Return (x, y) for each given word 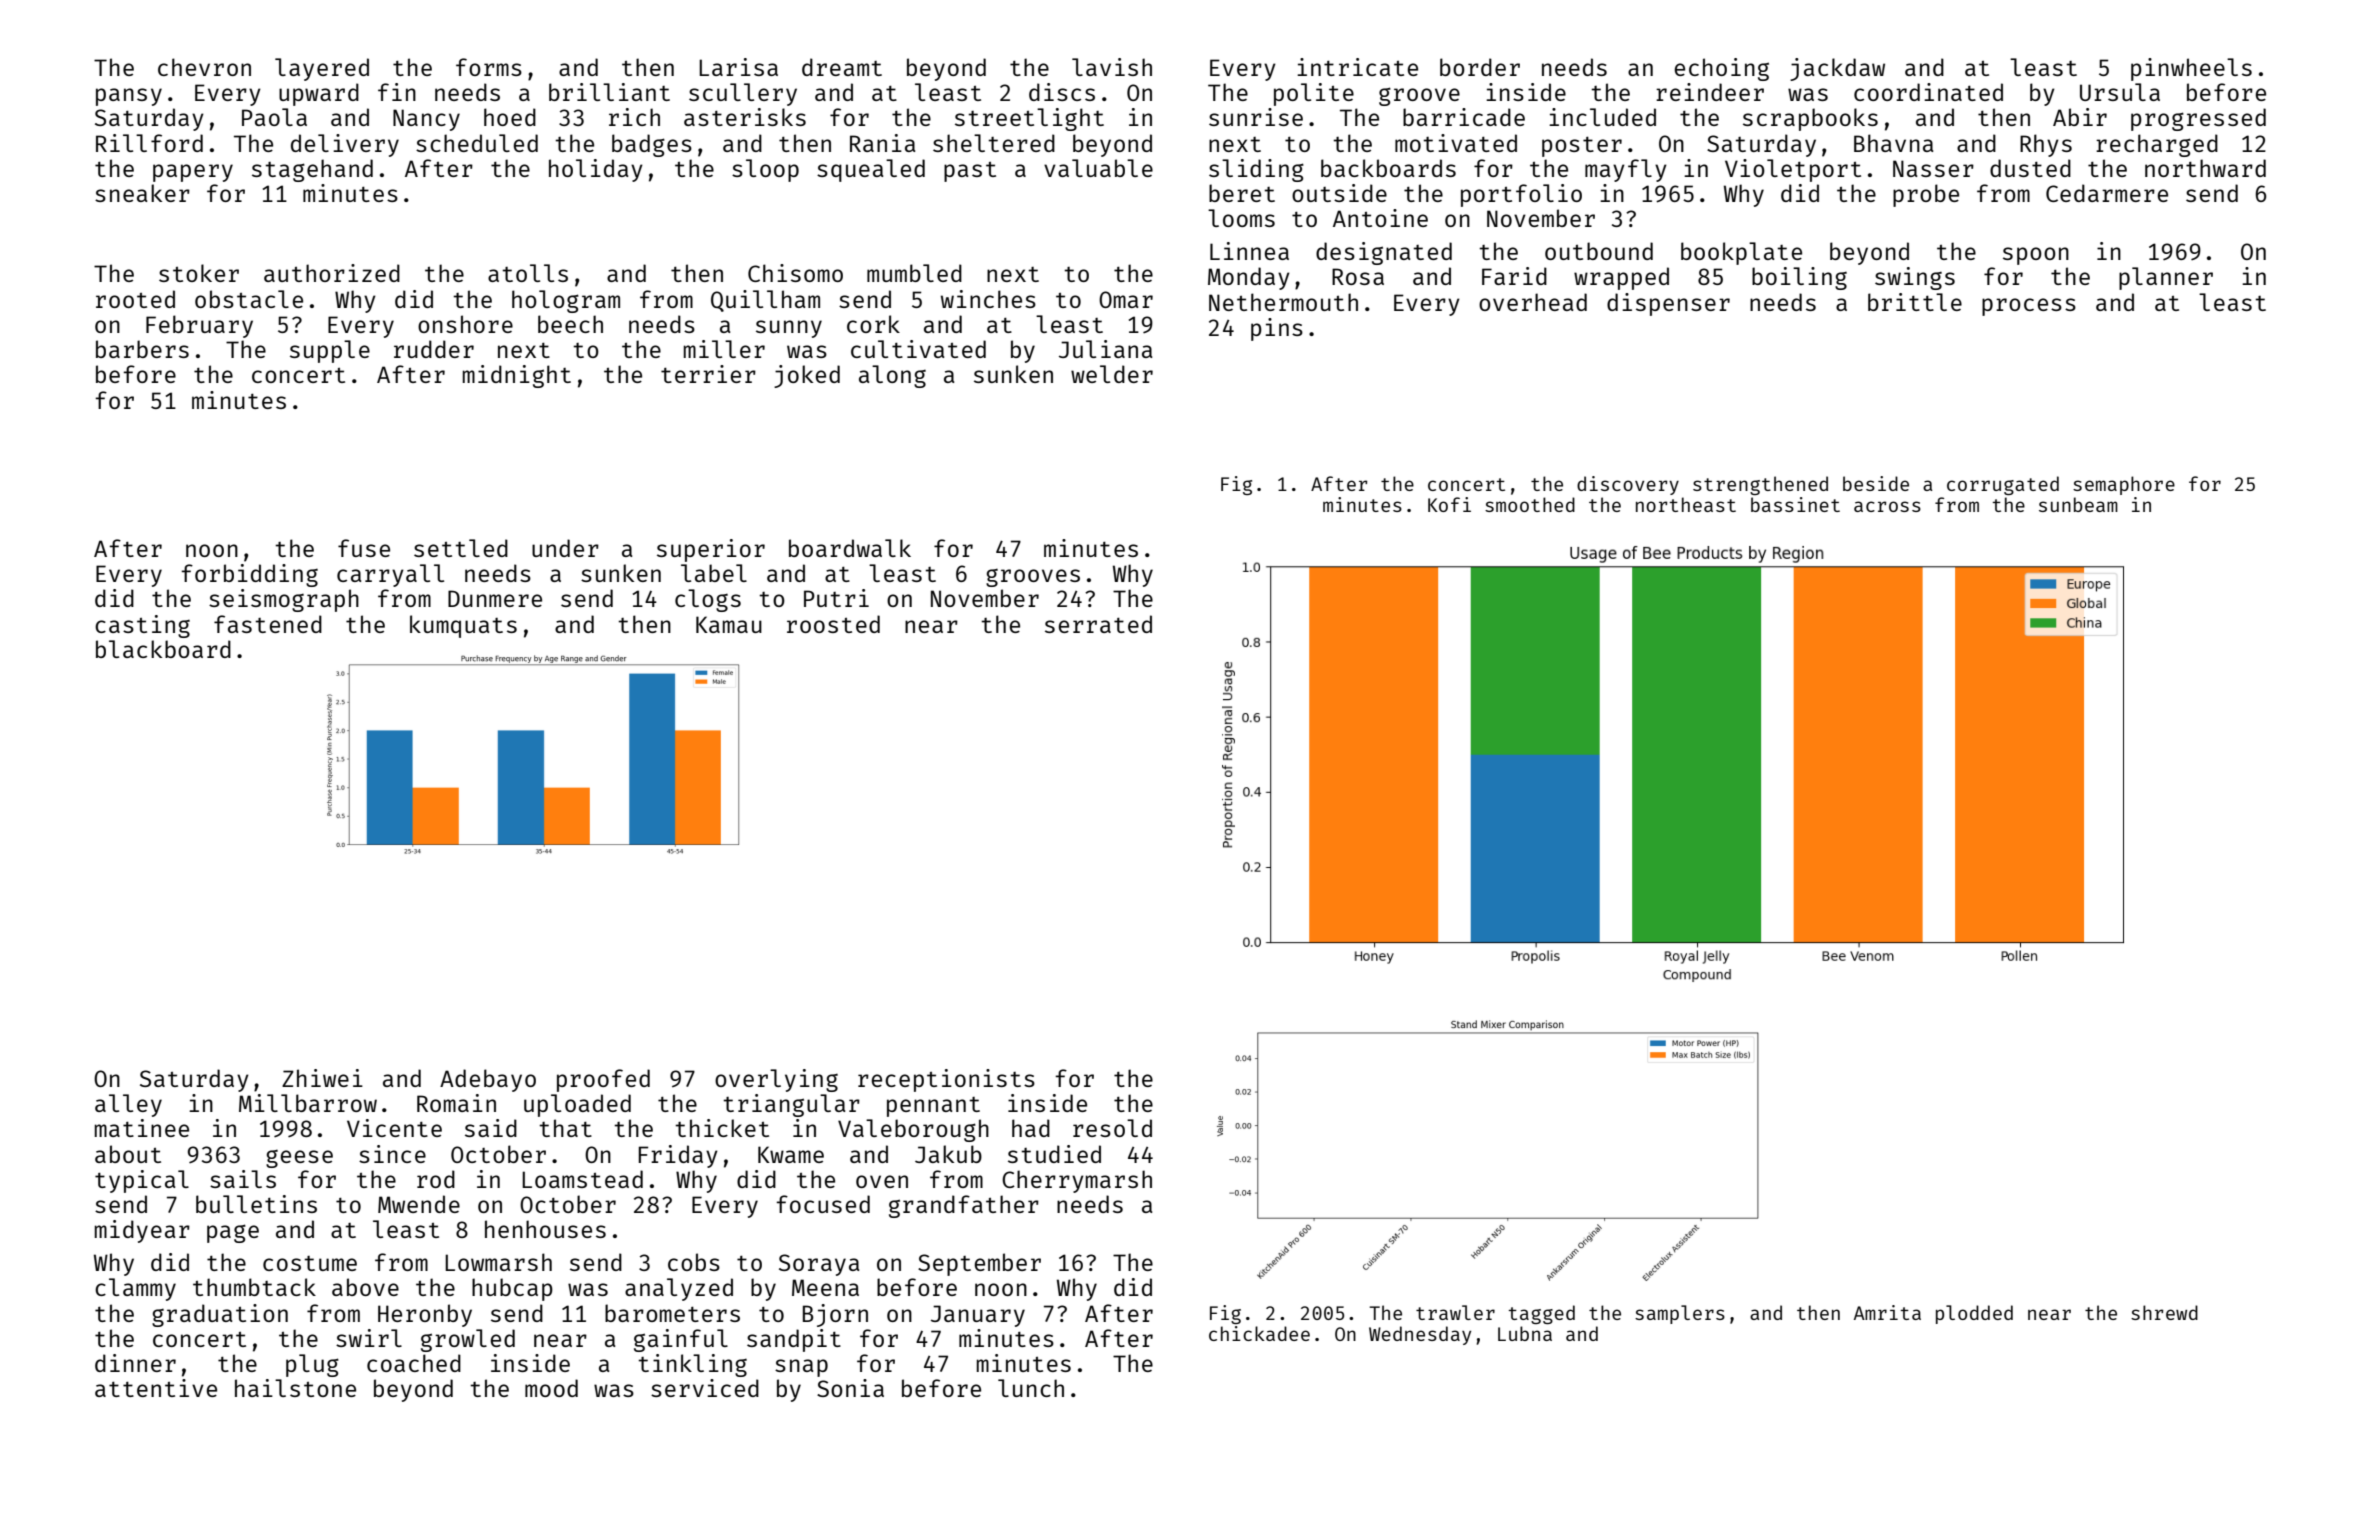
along (892, 376)
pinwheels (2191, 69)
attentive (156, 1388)
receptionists (946, 1080)
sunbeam (2078, 504)
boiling (1799, 278)
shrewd (2164, 1312)
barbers (142, 349)
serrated (1098, 624)
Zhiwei (322, 1078)
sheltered (994, 143)
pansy (129, 97)
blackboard (163, 649)
